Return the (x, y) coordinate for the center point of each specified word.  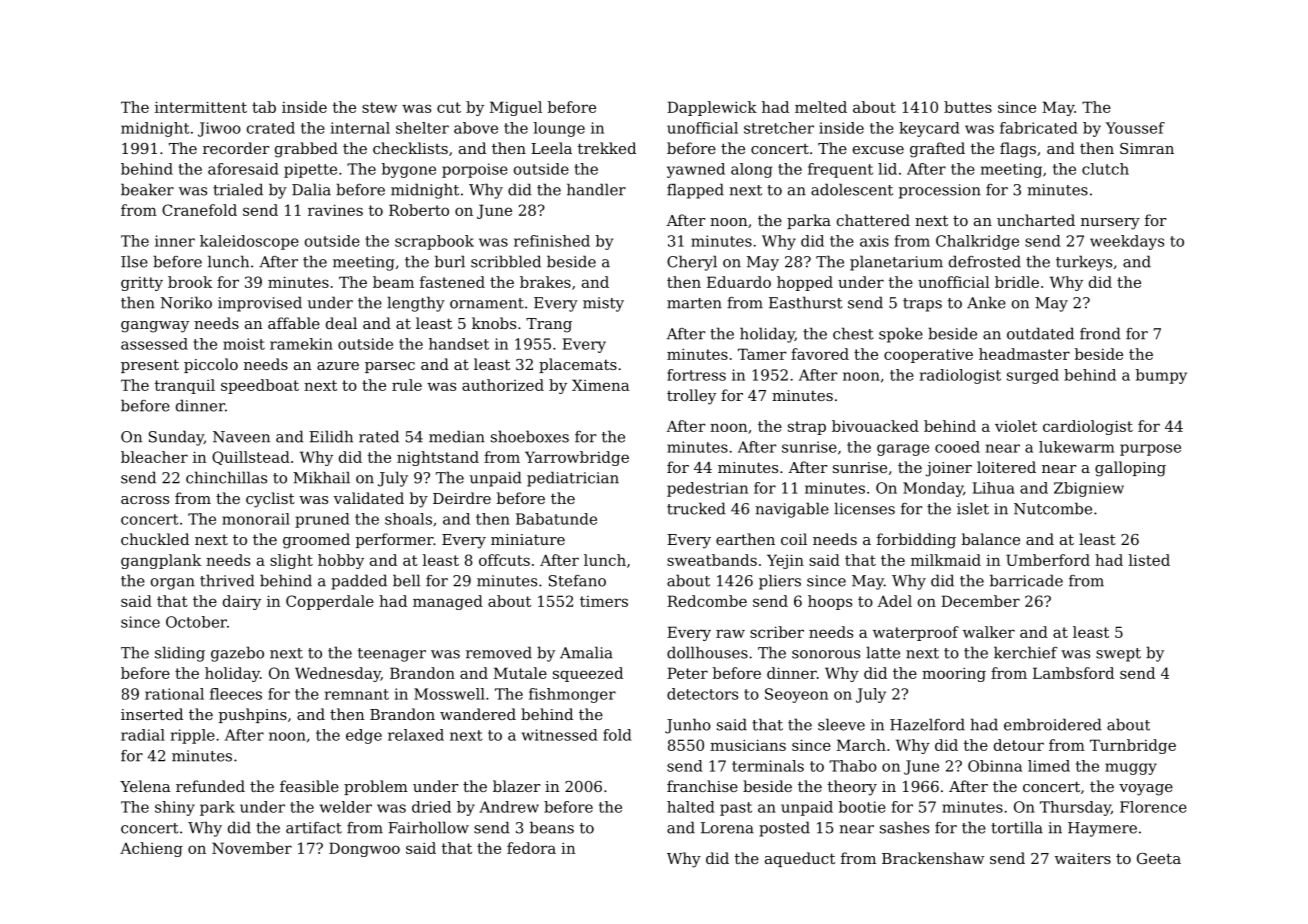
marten (694, 303)
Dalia (311, 189)
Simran (1147, 148)
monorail (256, 519)
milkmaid (946, 560)
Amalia (586, 652)
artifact (314, 828)
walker (989, 632)
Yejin (785, 561)
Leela (551, 148)
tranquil (185, 386)
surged (1033, 376)
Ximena (601, 385)
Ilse (134, 261)
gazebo (237, 654)
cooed (957, 447)
